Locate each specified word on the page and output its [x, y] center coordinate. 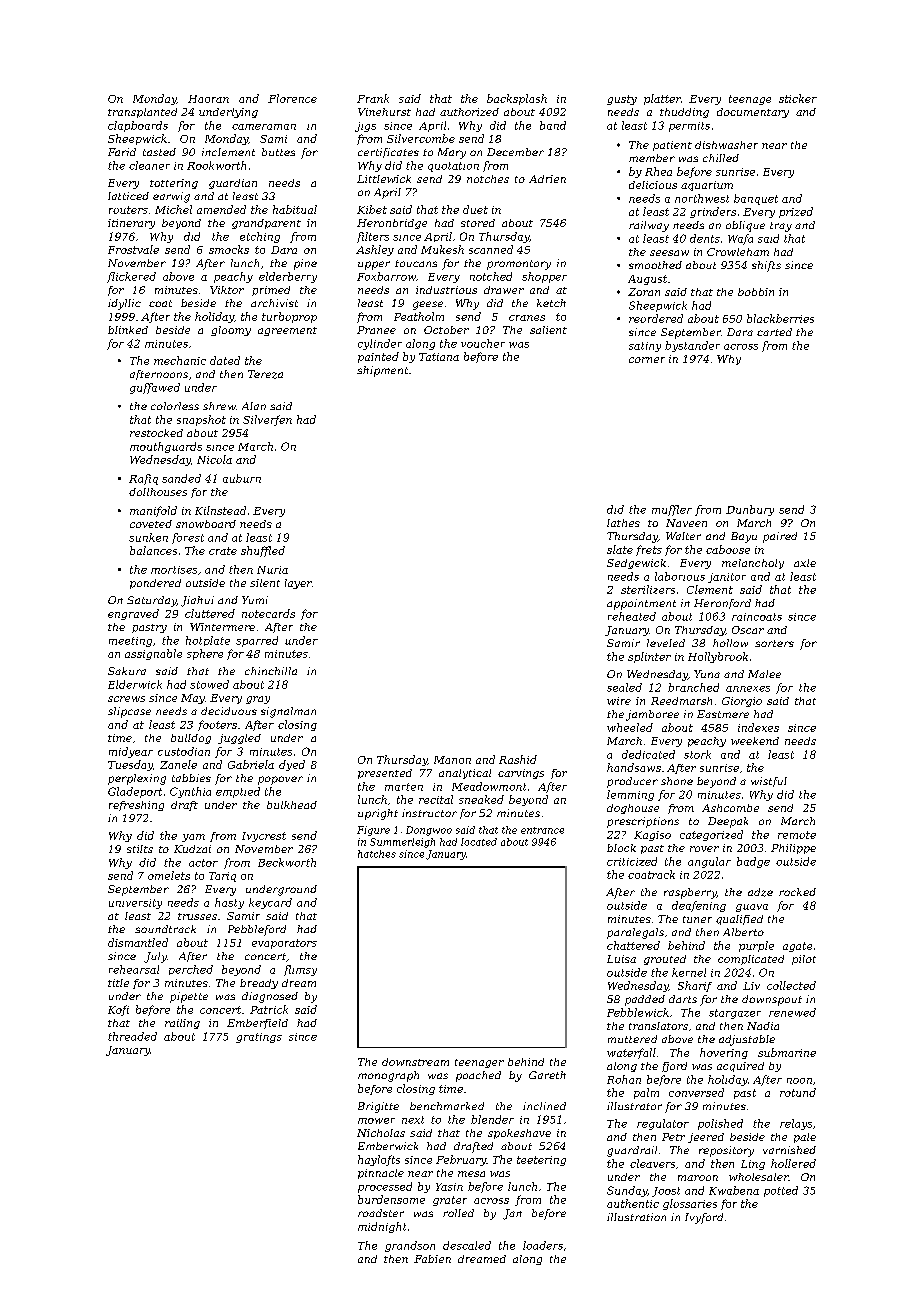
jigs [365, 127]
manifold [153, 511]
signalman [288, 712]
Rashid [518, 759]
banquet [756, 199]
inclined [544, 1106]
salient [548, 330]
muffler [672, 510]
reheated [632, 616]
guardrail [632, 1151]
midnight [382, 1227]
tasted [159, 152]
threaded [132, 1036]
